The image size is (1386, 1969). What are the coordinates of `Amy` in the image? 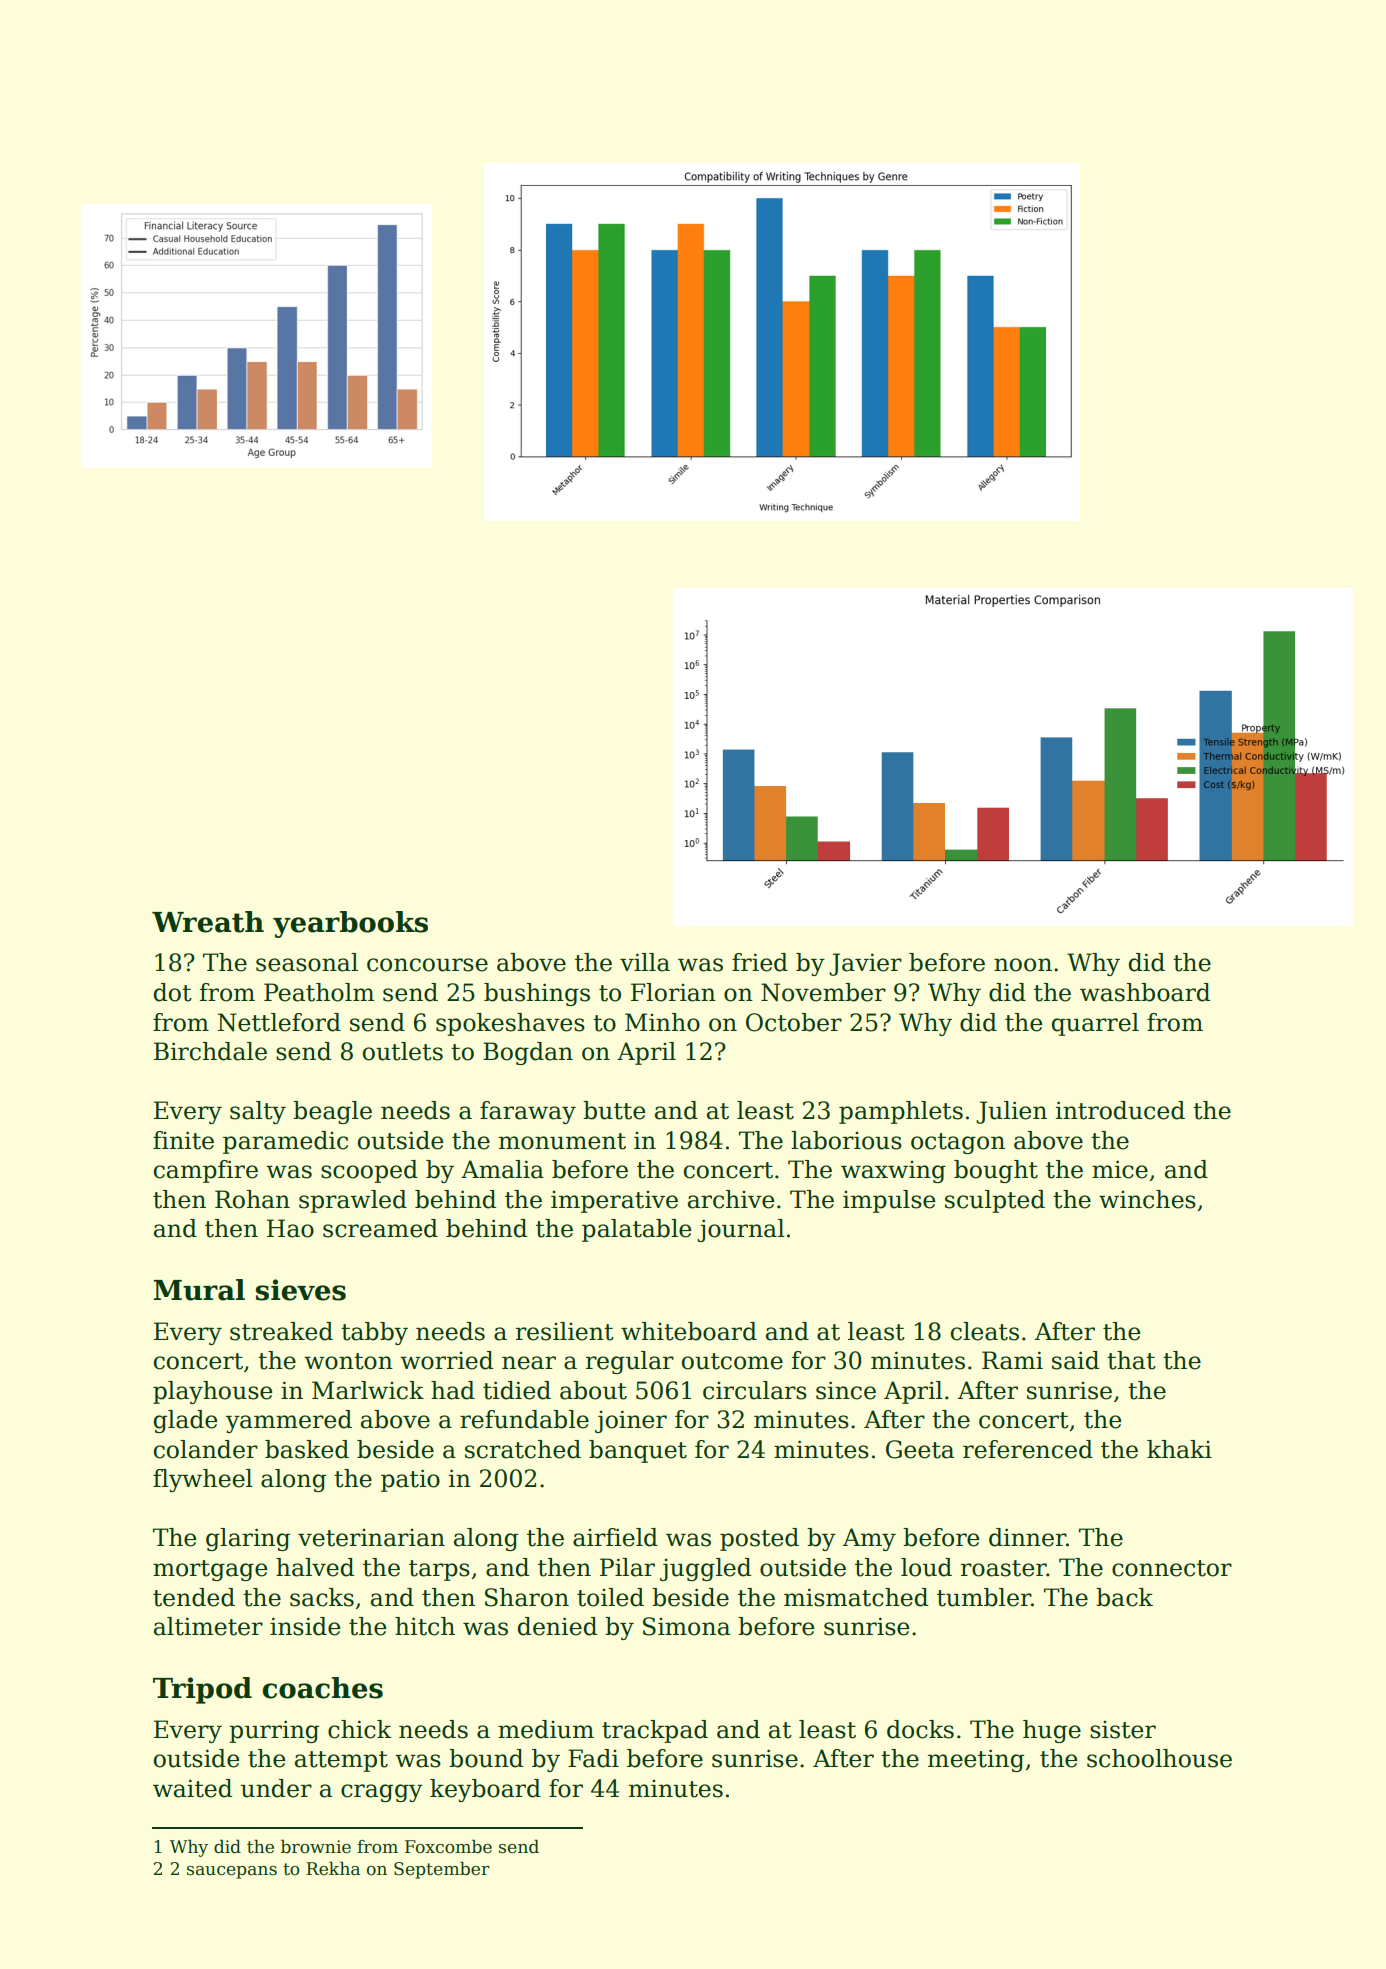 It's located at (869, 1539).
